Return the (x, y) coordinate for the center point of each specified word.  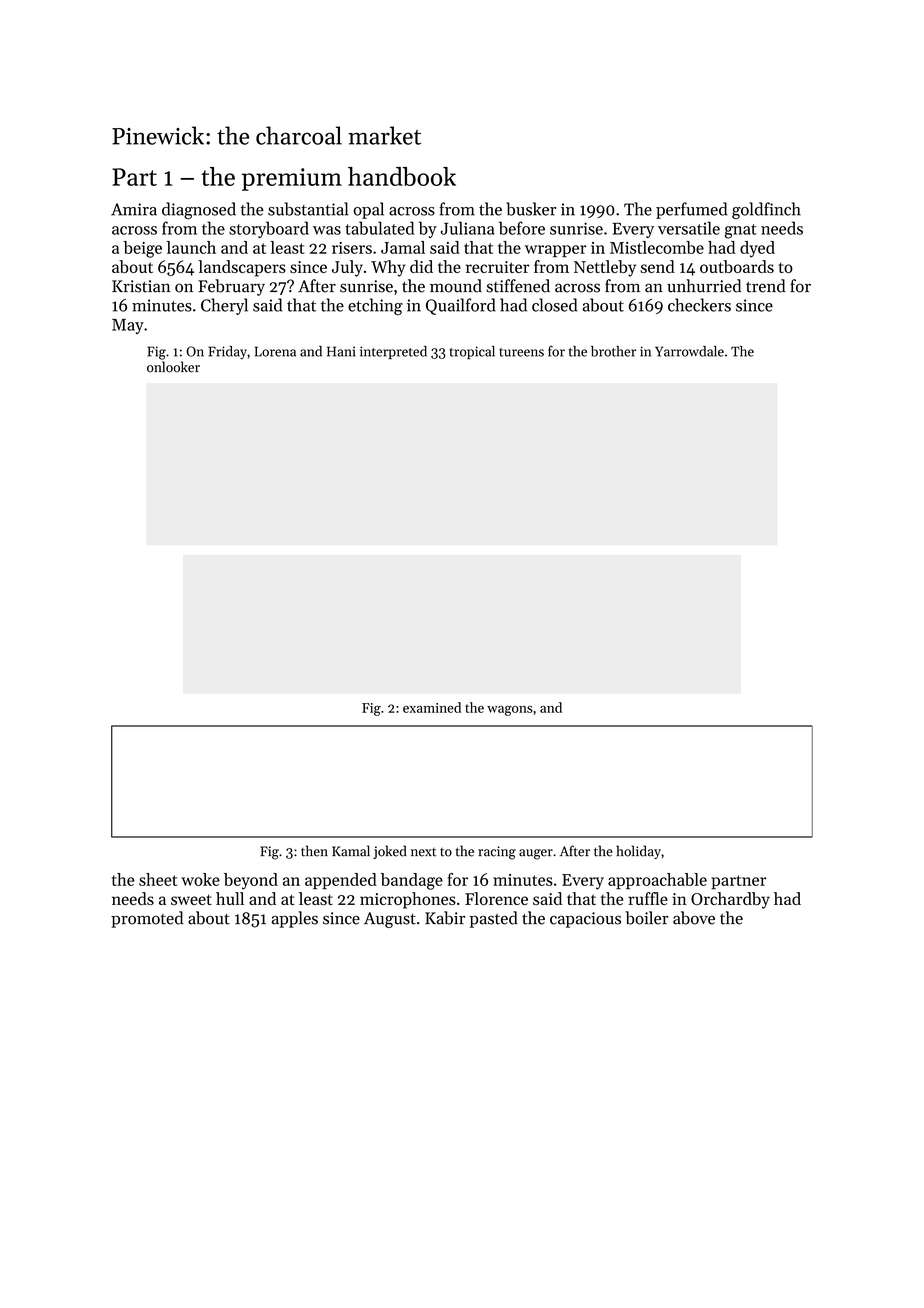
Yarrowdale (689, 351)
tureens (521, 352)
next (423, 852)
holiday (638, 852)
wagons (510, 711)
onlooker (173, 367)
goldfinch (766, 210)
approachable (657, 881)
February (231, 287)
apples (295, 919)
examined (432, 707)
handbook (402, 176)
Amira (134, 209)
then (314, 851)
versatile (689, 228)
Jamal (403, 247)
